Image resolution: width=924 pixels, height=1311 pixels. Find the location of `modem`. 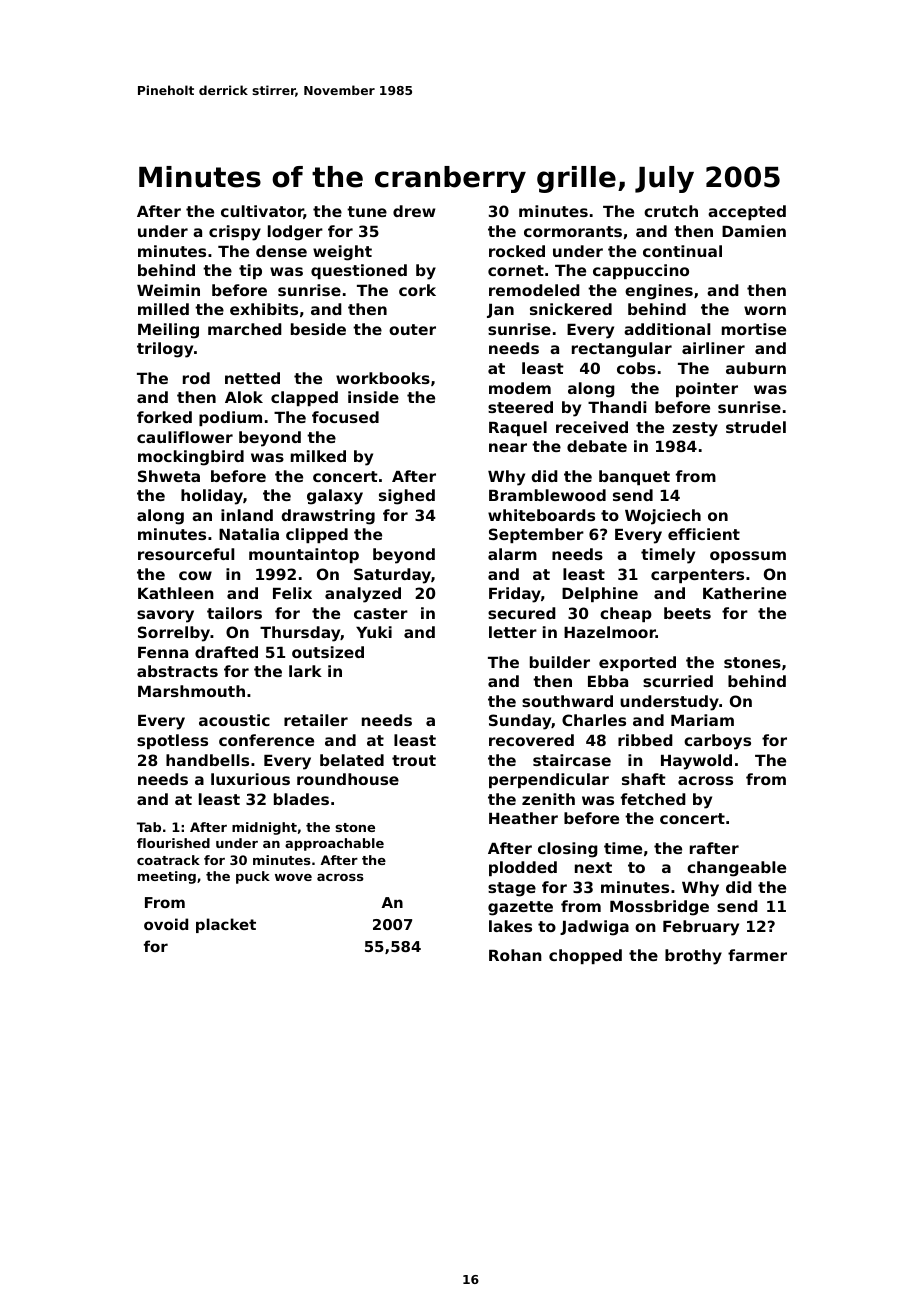

modem is located at coordinates (520, 388).
